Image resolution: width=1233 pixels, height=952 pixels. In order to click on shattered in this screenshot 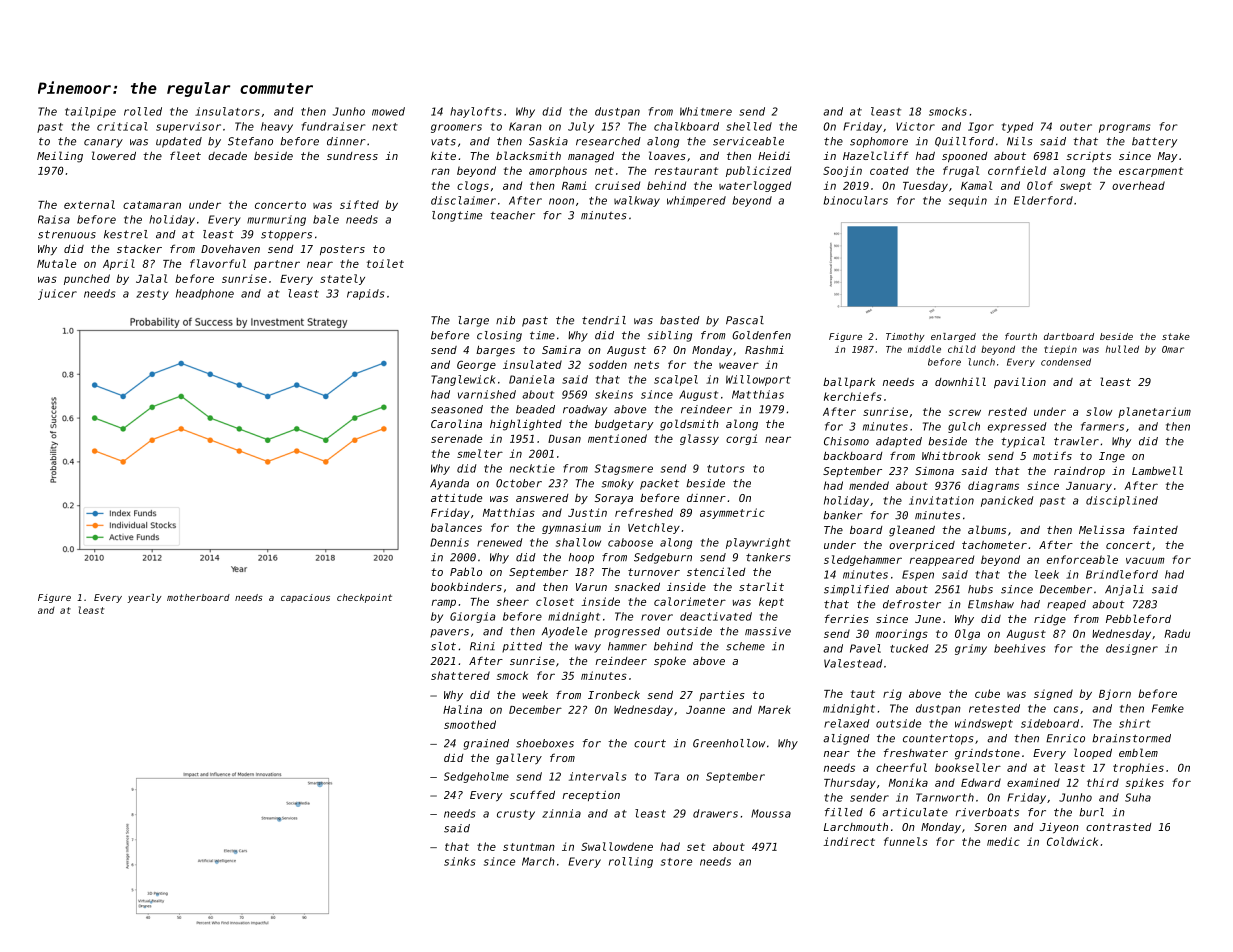, I will do `click(460, 675)`.
